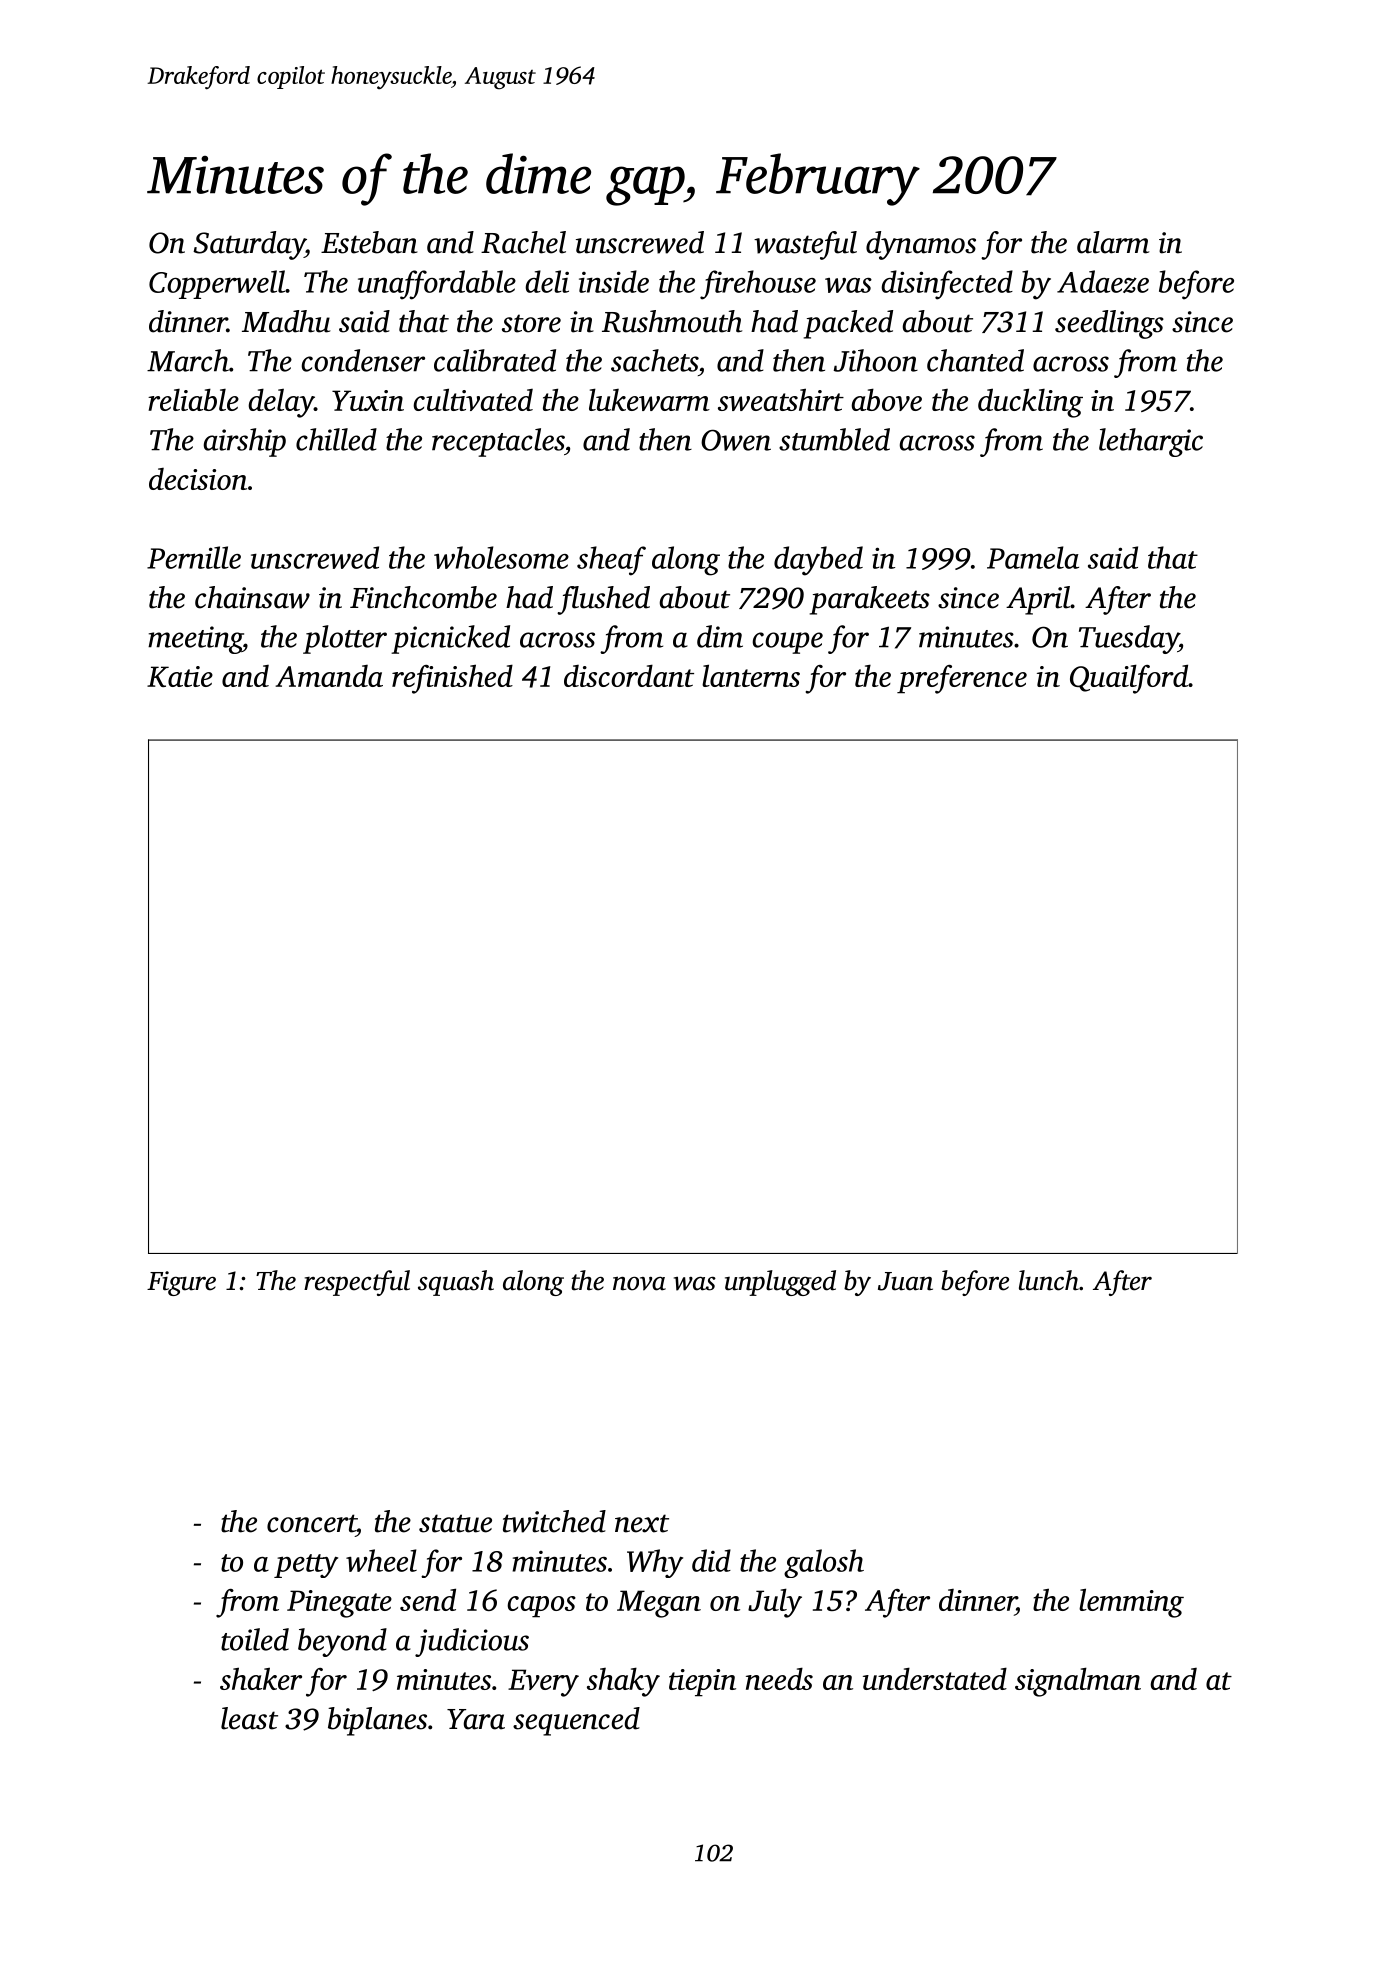 This screenshot has width=1386, height=1969. I want to click on alarm, so click(1113, 242).
